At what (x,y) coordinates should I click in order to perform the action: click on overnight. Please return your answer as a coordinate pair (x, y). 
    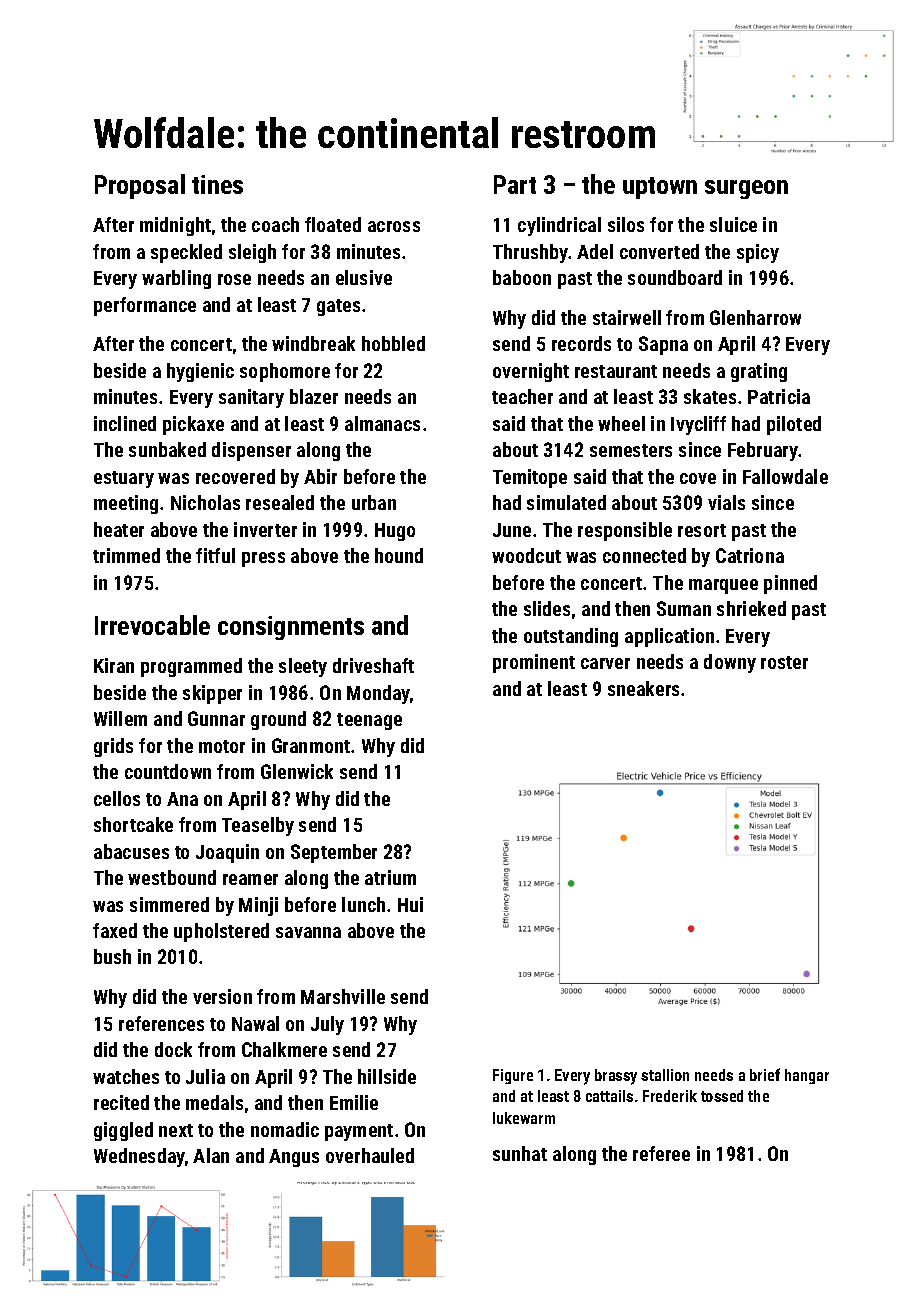
    Looking at the image, I should click on (531, 372).
